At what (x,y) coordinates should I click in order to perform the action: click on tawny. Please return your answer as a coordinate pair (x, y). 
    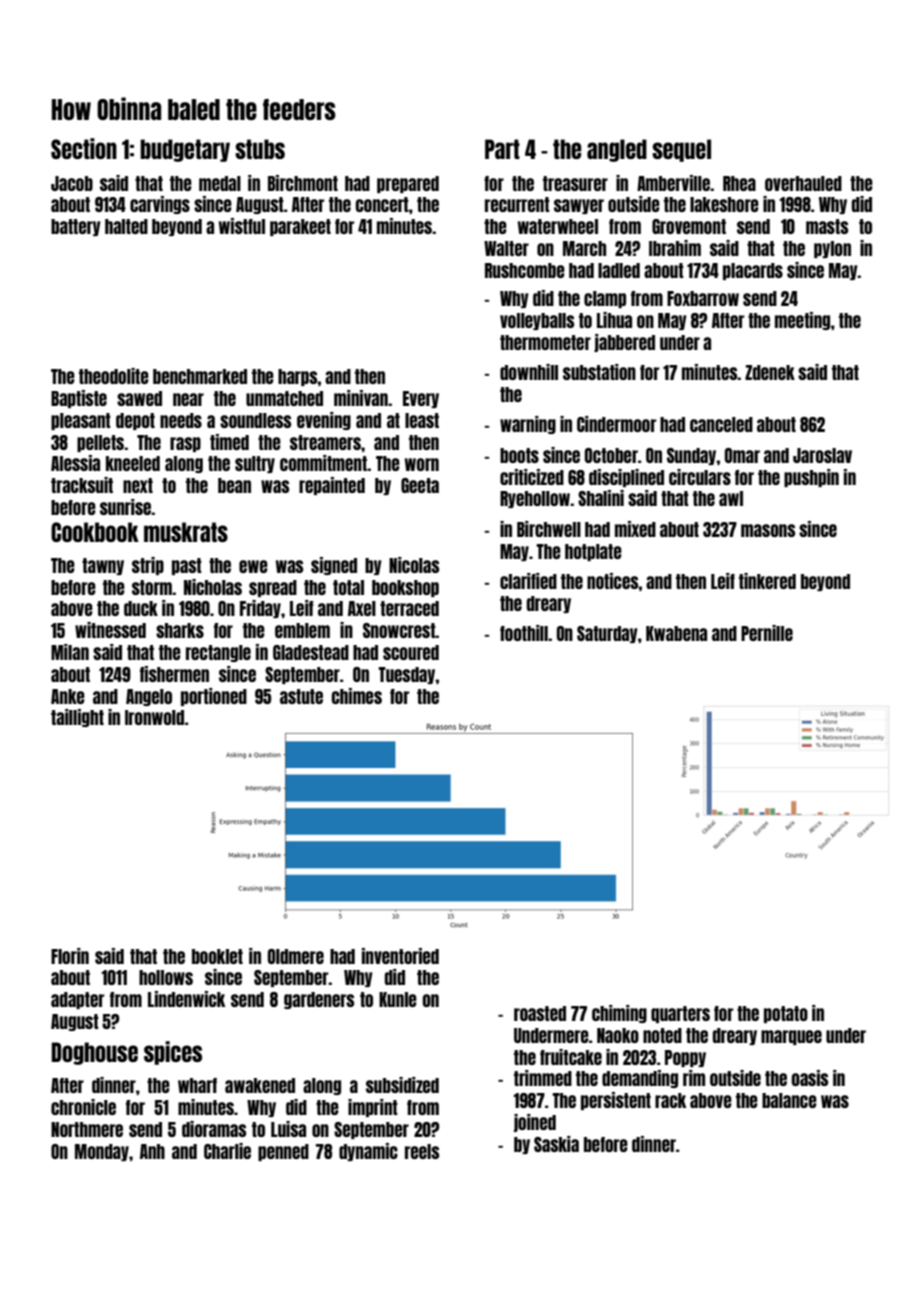
    Looking at the image, I should click on (103, 566).
